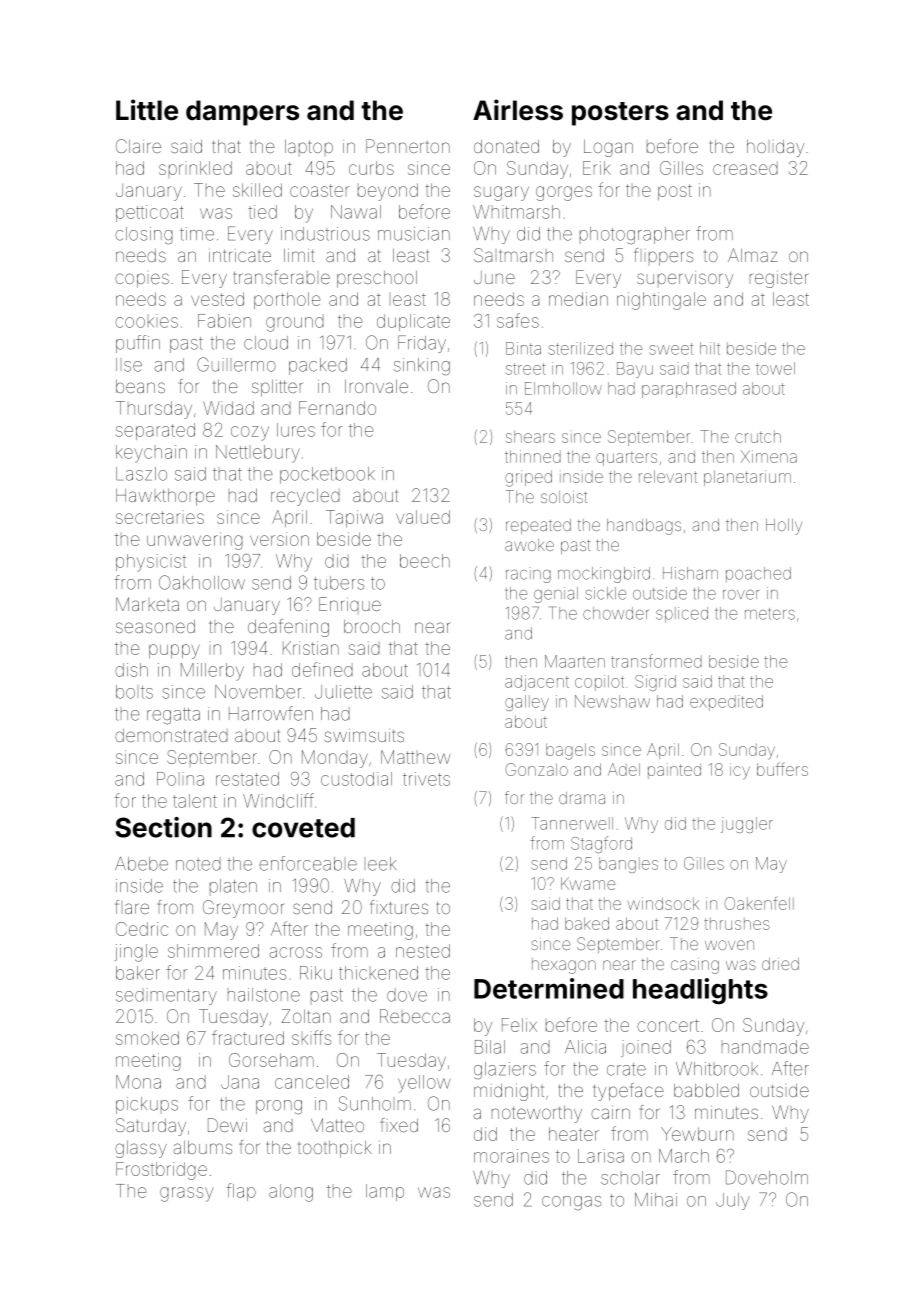 This screenshot has height=1308, width=924. I want to click on fixtures, so click(399, 907).
